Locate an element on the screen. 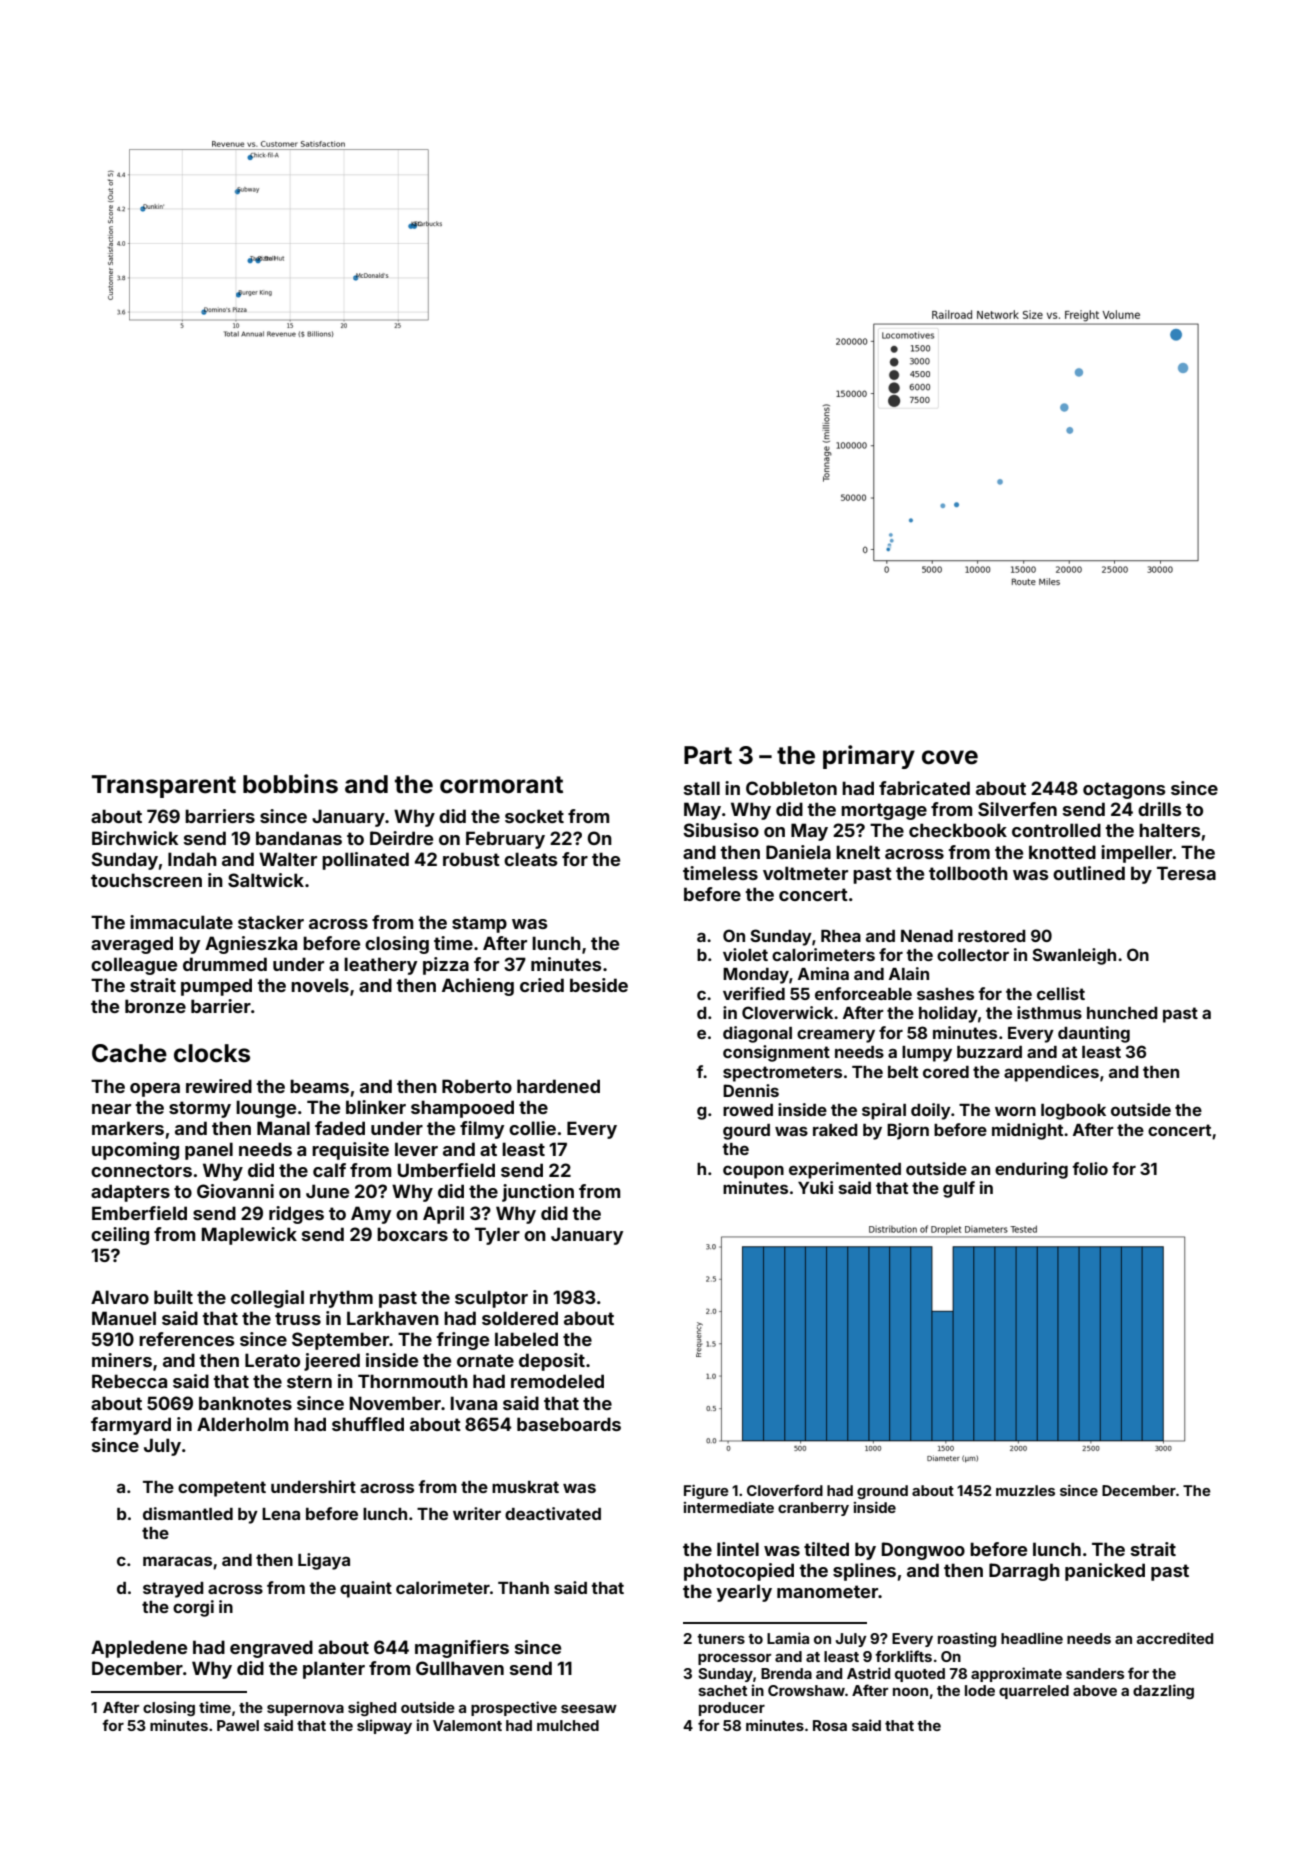 The image size is (1313, 1858). octagons is located at coordinates (1124, 790).
